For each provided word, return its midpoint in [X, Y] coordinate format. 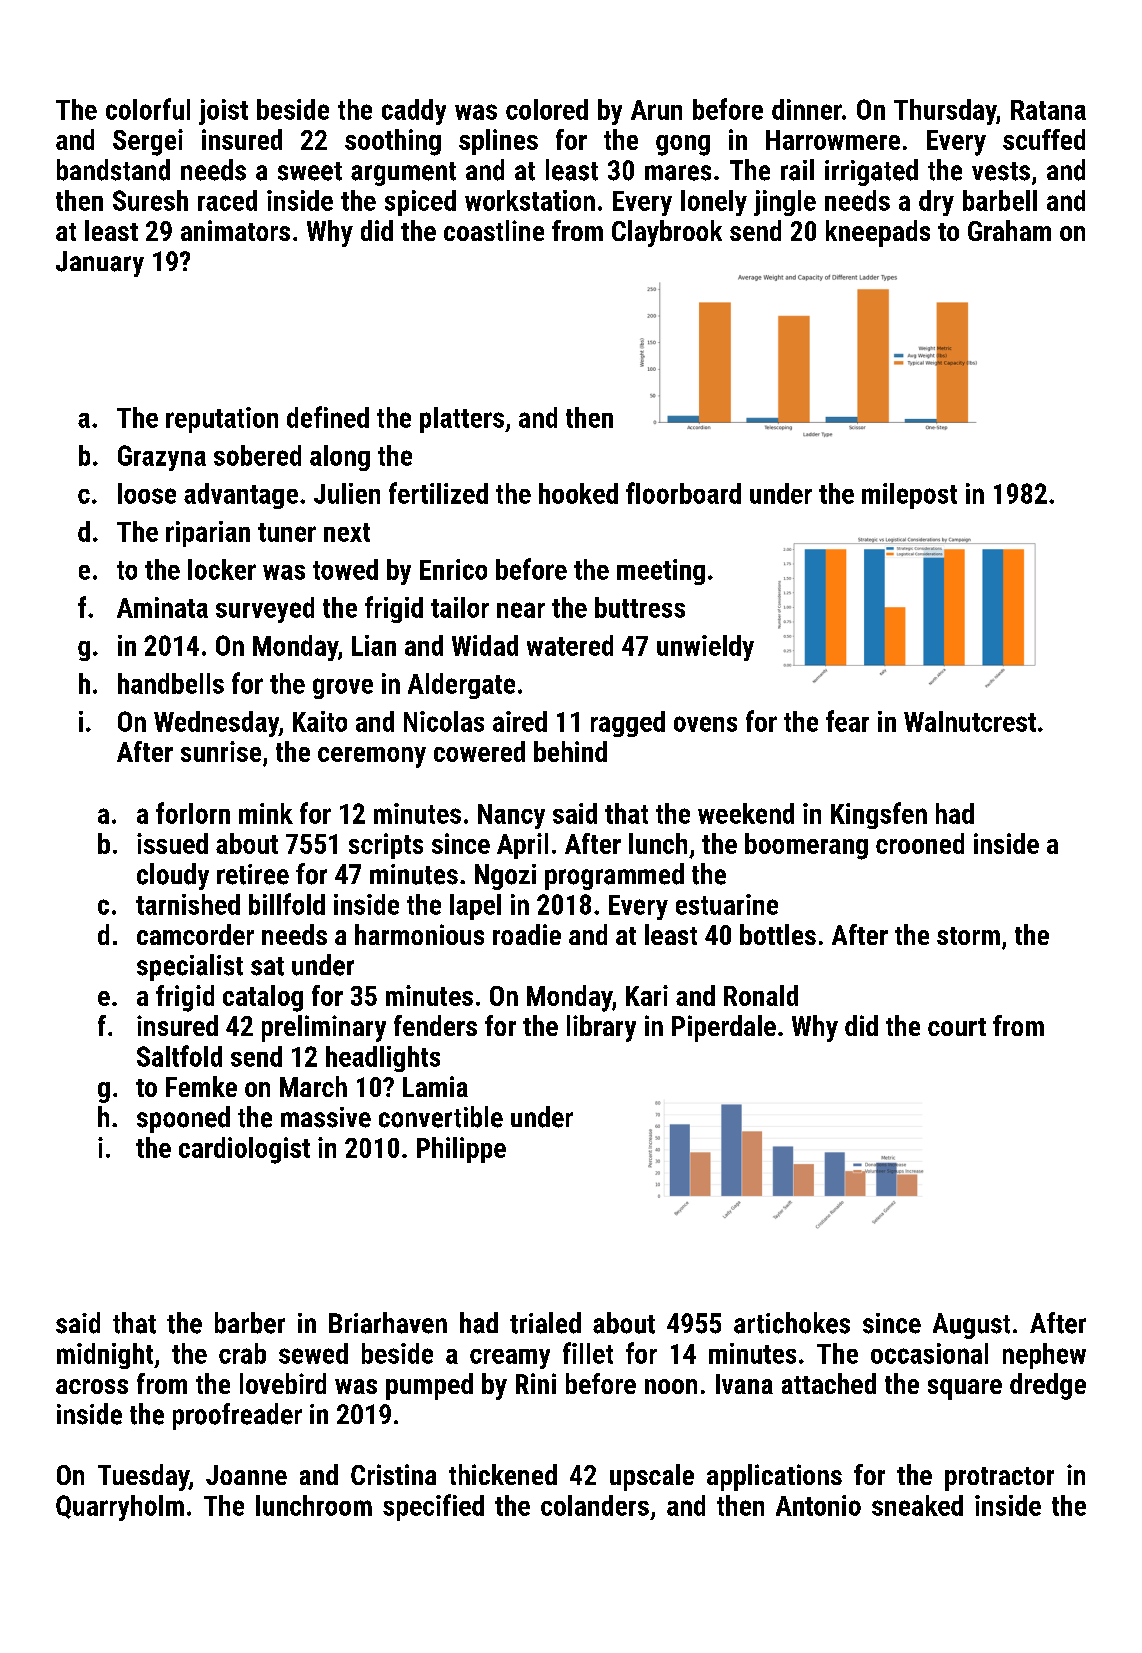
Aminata [162, 607]
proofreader [237, 1416]
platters [462, 420]
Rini [536, 1383]
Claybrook [667, 233]
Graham [1009, 230]
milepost [909, 496]
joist [223, 112]
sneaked [917, 1505]
